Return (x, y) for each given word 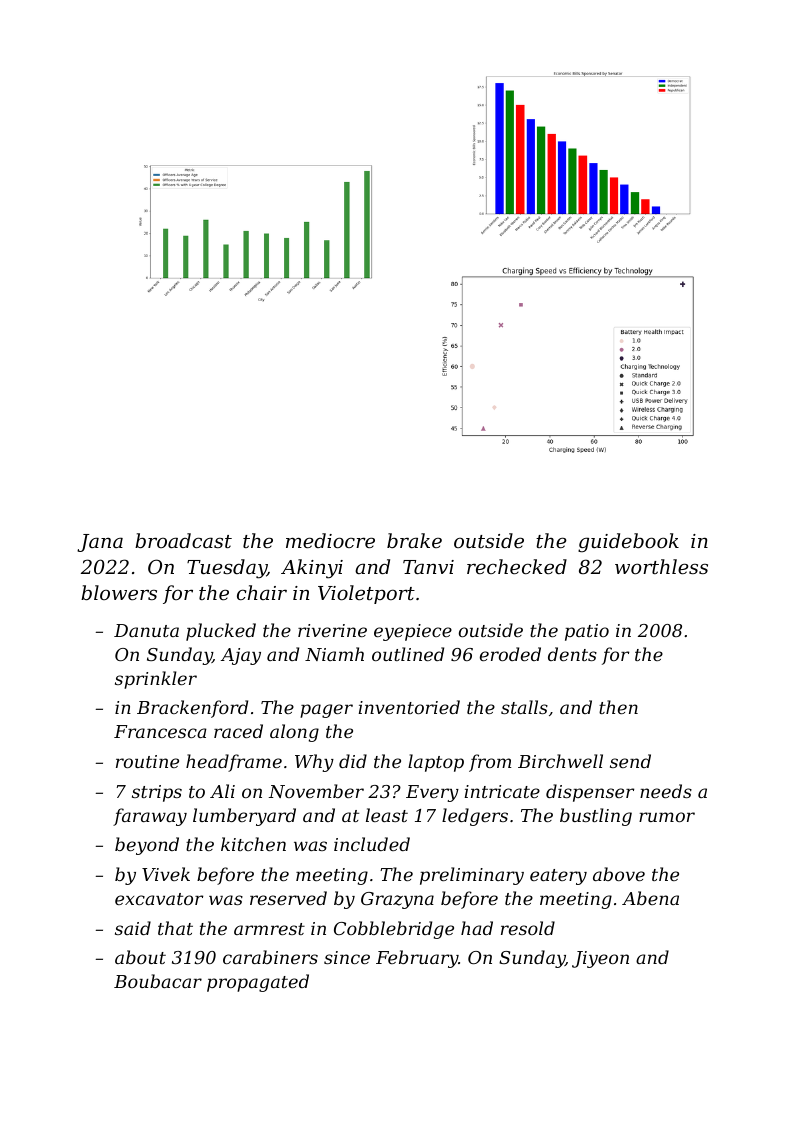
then (618, 707)
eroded (510, 654)
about (140, 957)
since (347, 957)
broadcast (183, 540)
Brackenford (192, 709)
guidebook (628, 542)
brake (414, 540)
